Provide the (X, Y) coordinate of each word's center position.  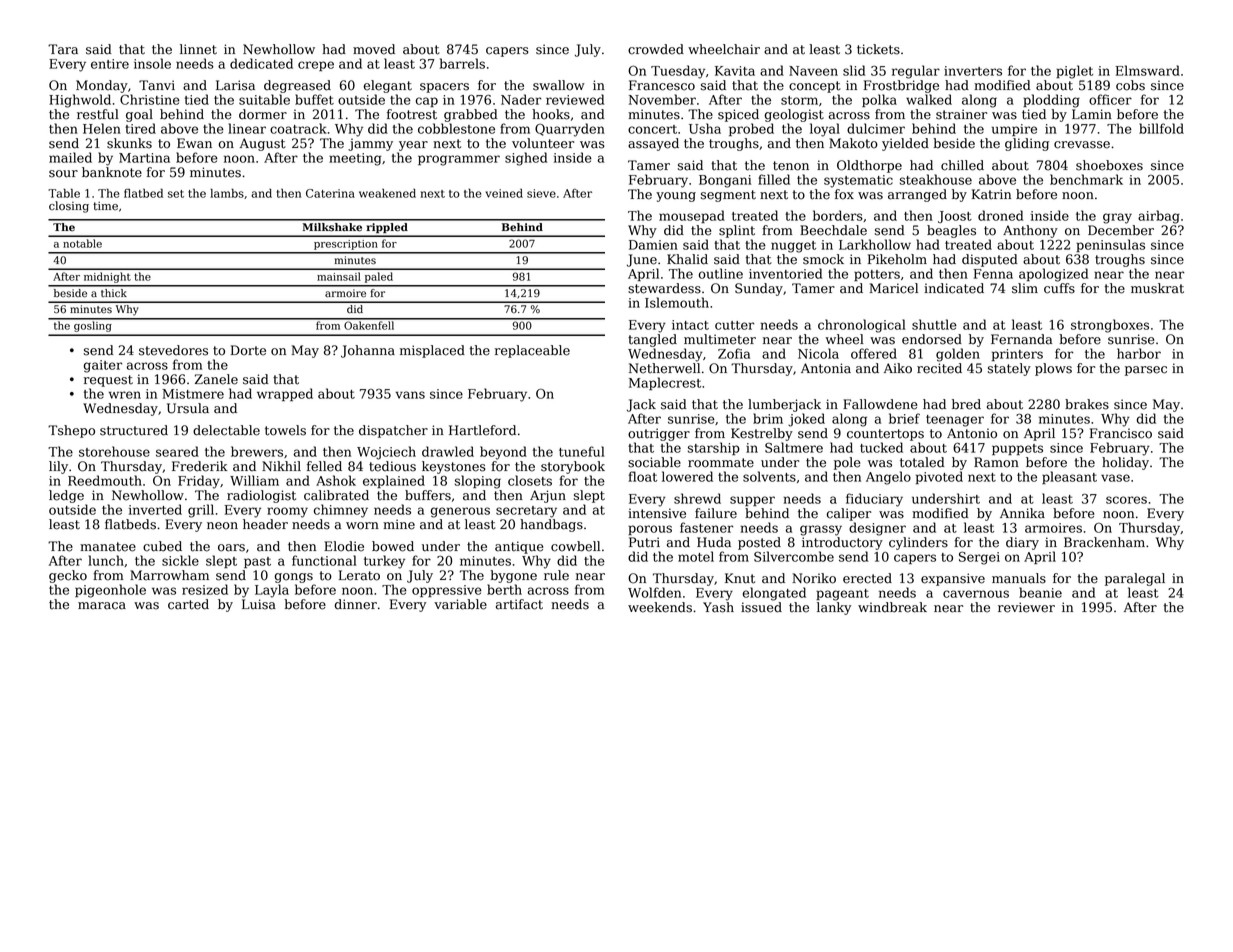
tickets (878, 49)
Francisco (1121, 433)
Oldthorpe (869, 166)
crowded (656, 49)
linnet (198, 49)
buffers (428, 495)
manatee (108, 547)
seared (177, 451)
